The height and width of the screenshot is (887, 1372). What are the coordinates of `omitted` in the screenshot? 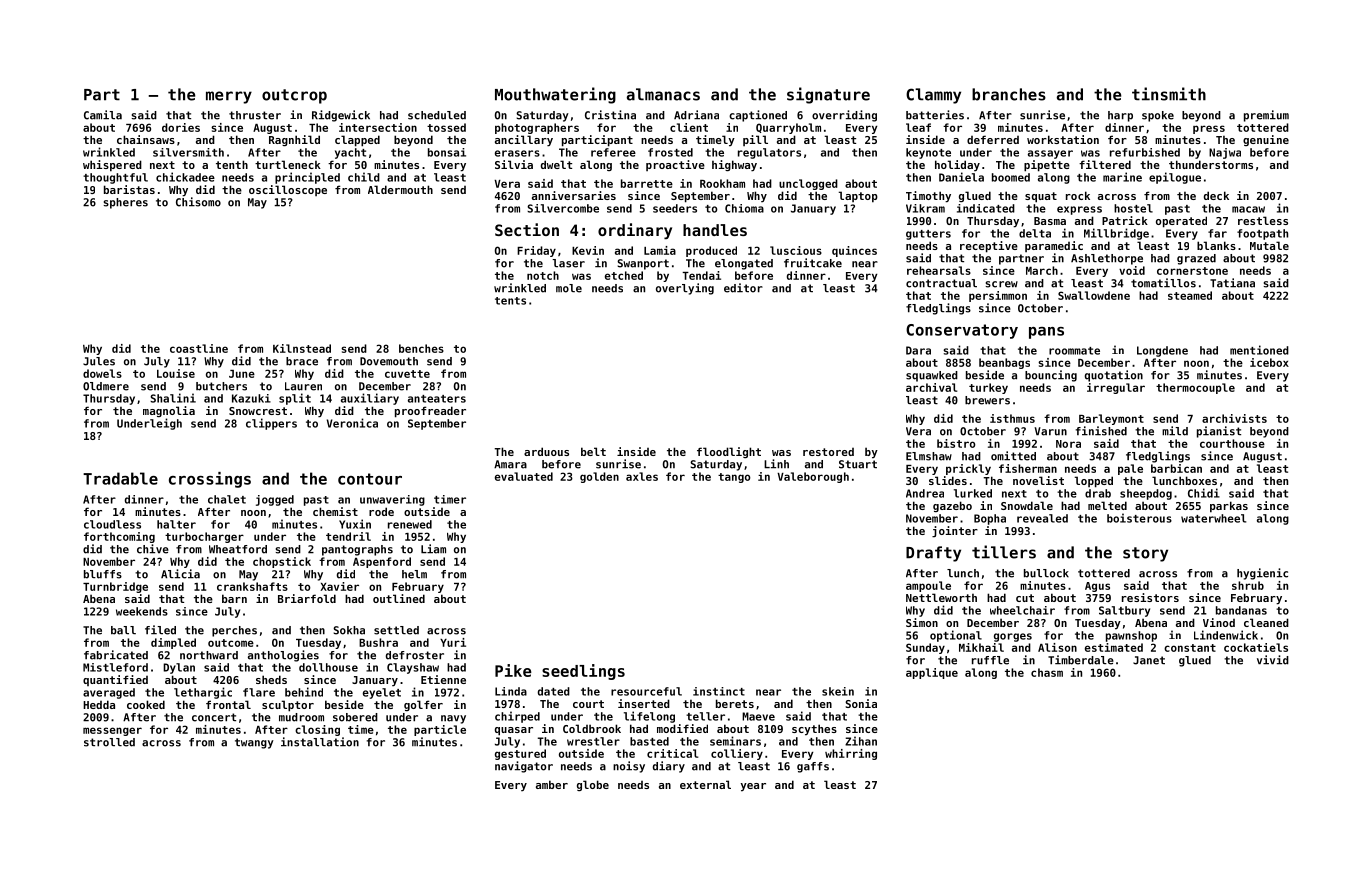 It's located at (1013, 456).
